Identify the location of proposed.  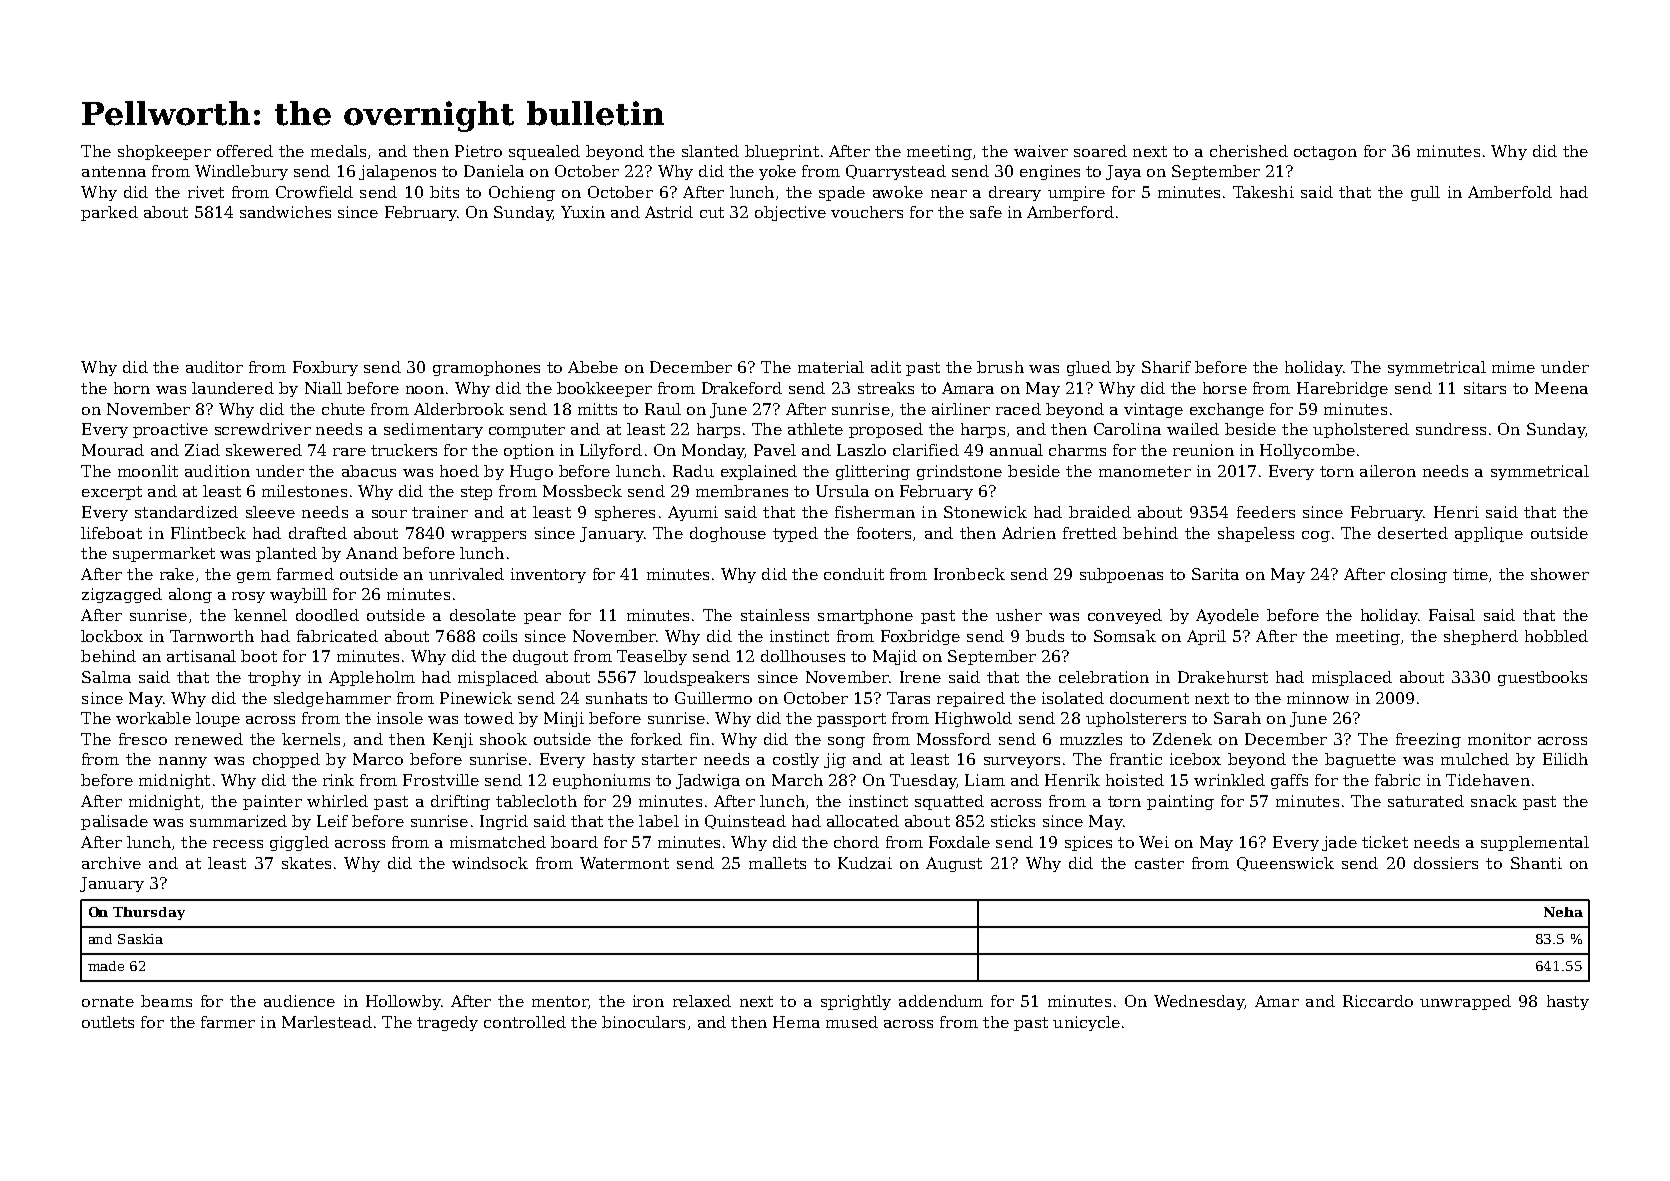
(886, 430).
